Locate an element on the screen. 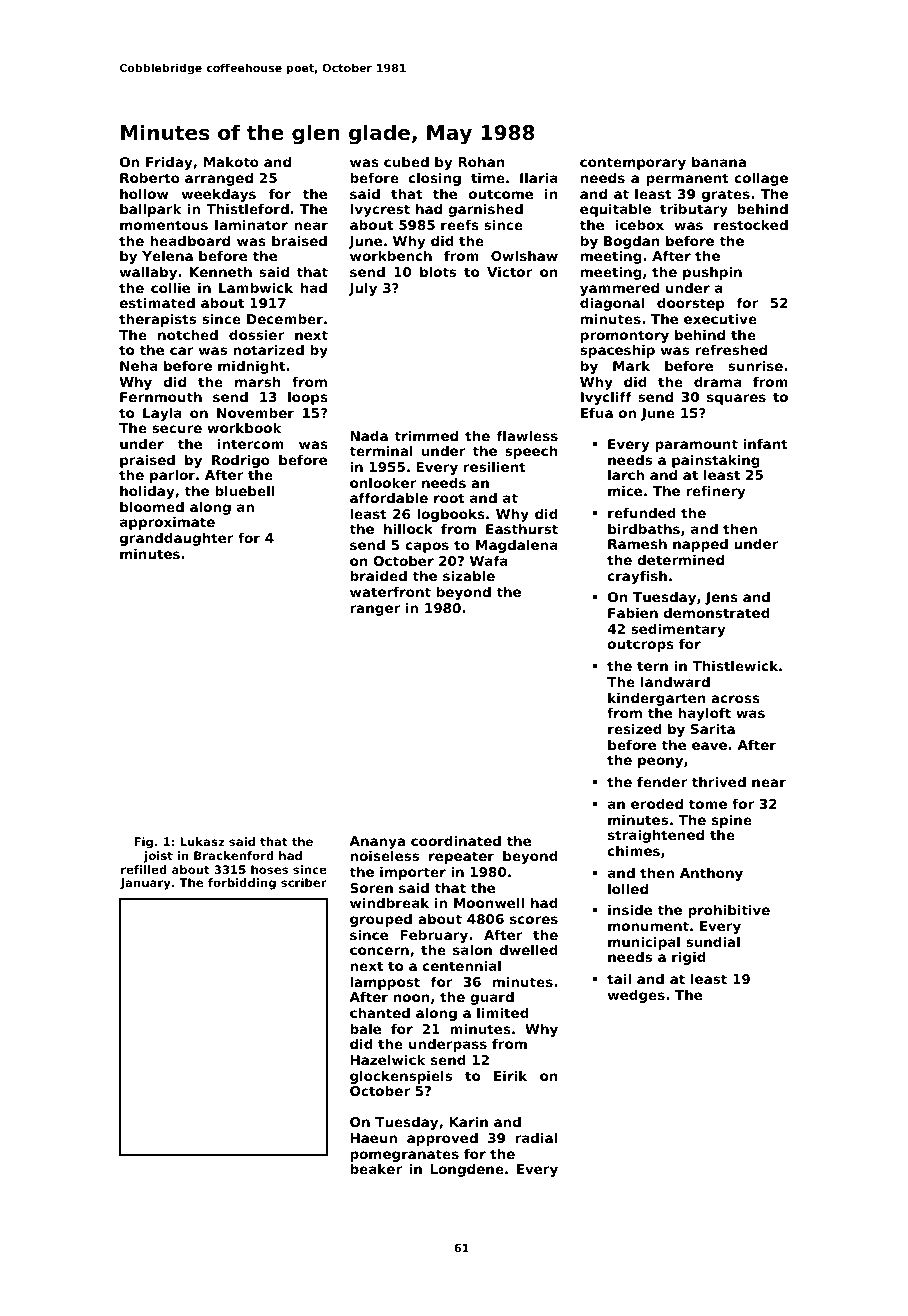 The image size is (908, 1316). Longdene is located at coordinates (467, 1170).
